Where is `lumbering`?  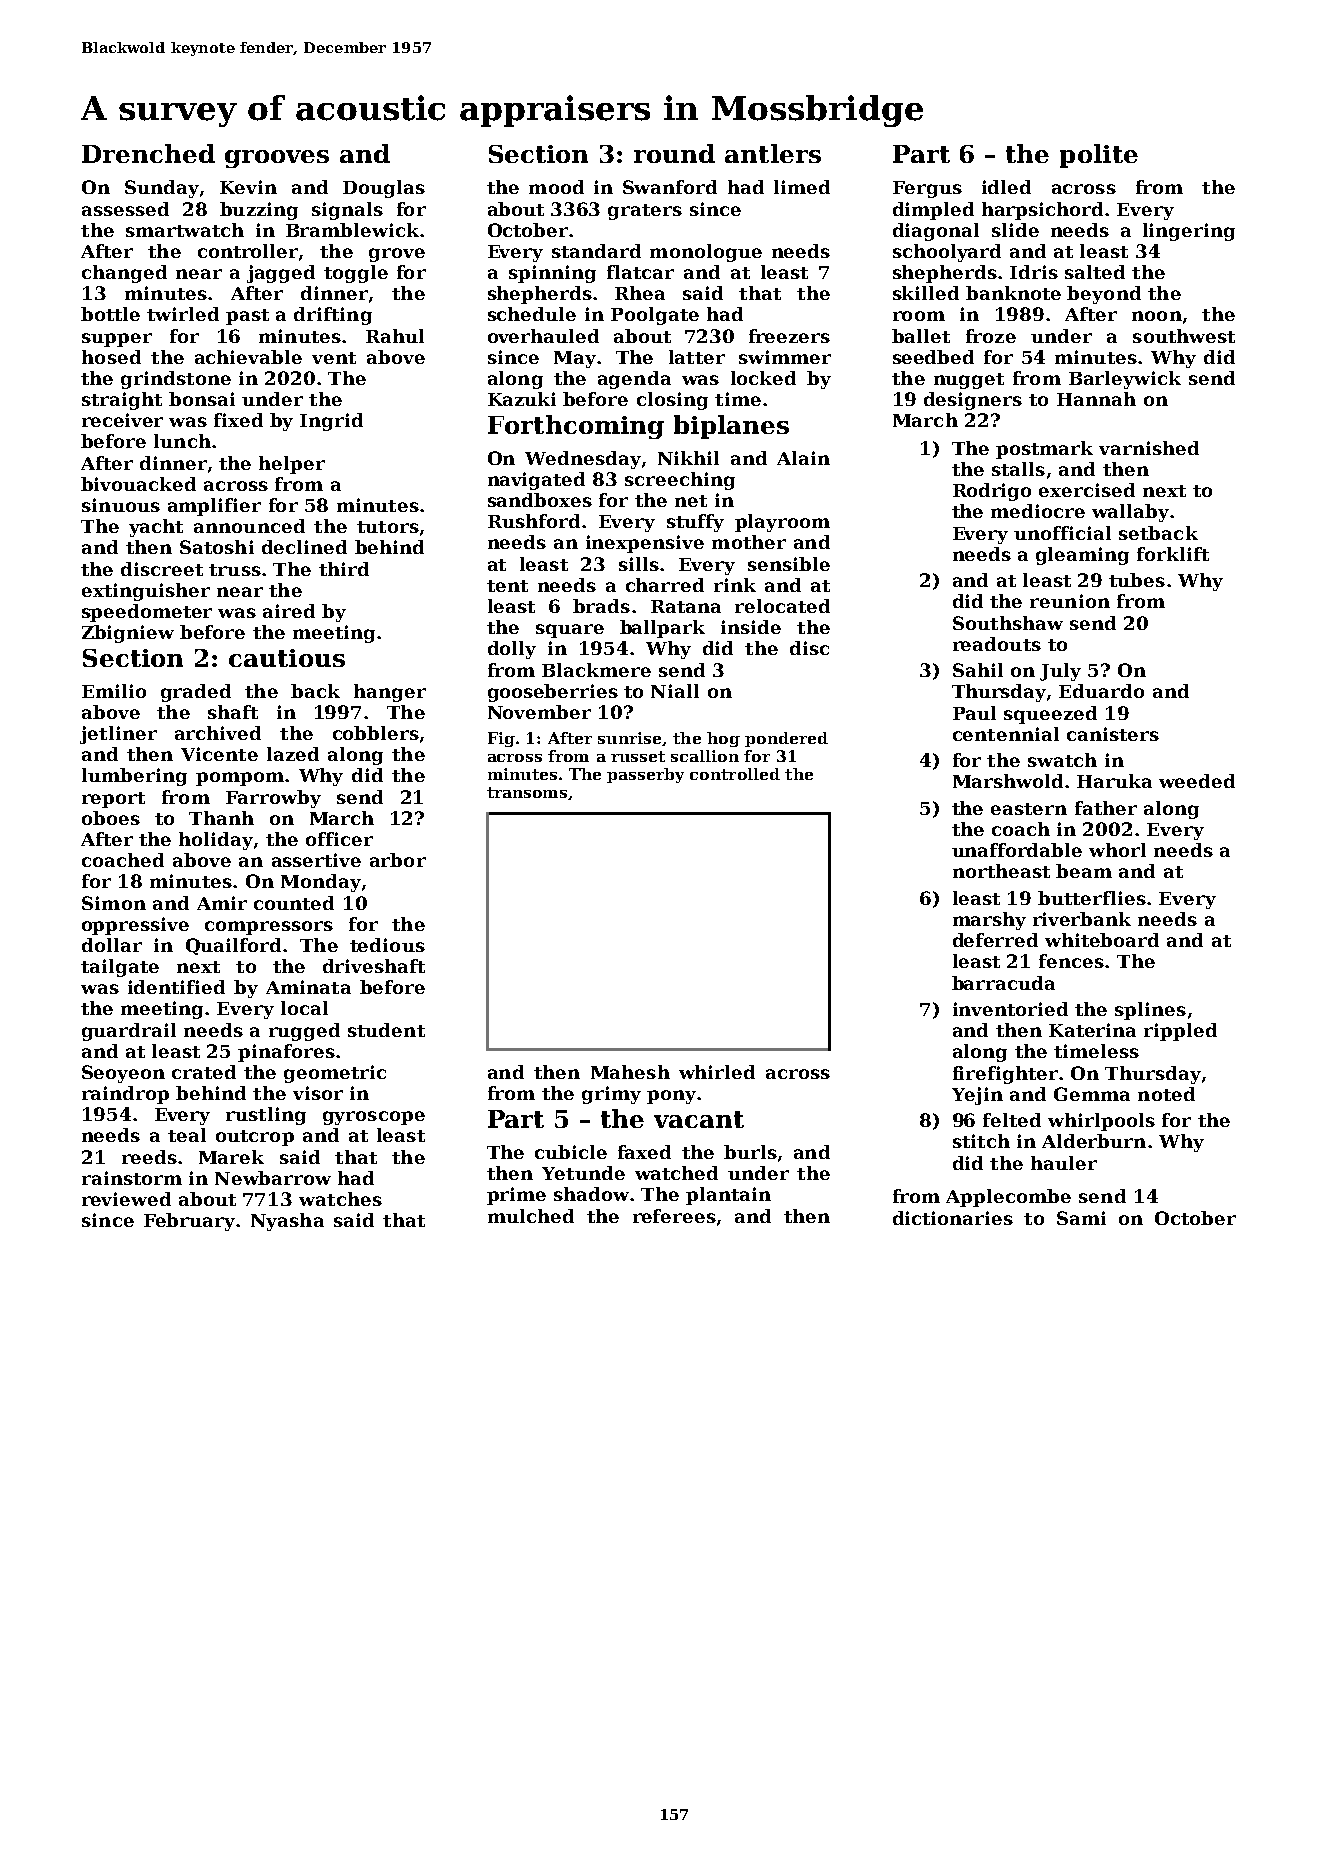
lumbering is located at coordinates (134, 777).
